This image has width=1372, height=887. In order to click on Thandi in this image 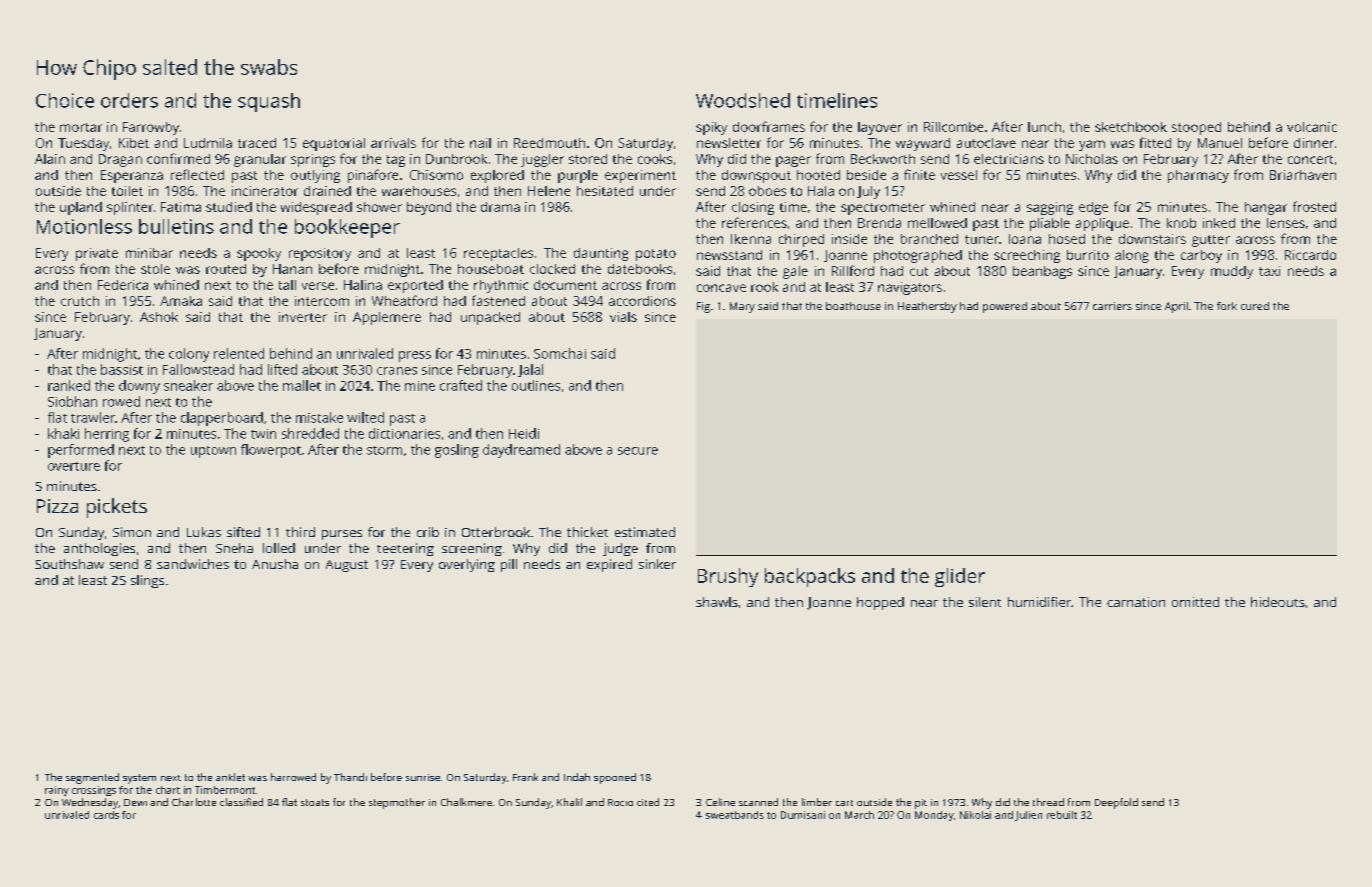, I will do `click(350, 777)`.
